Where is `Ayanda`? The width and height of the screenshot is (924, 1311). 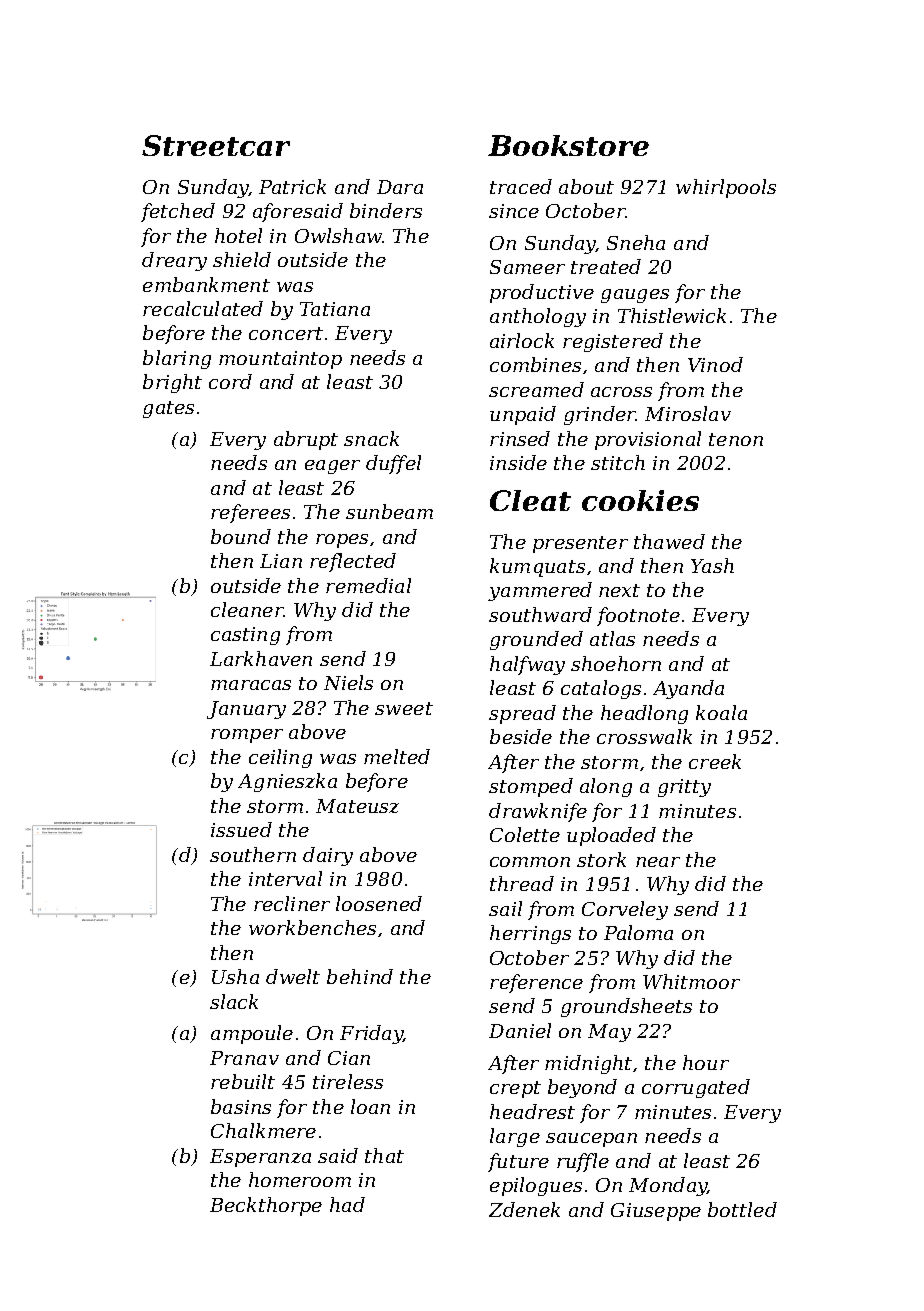 Ayanda is located at coordinates (688, 689).
